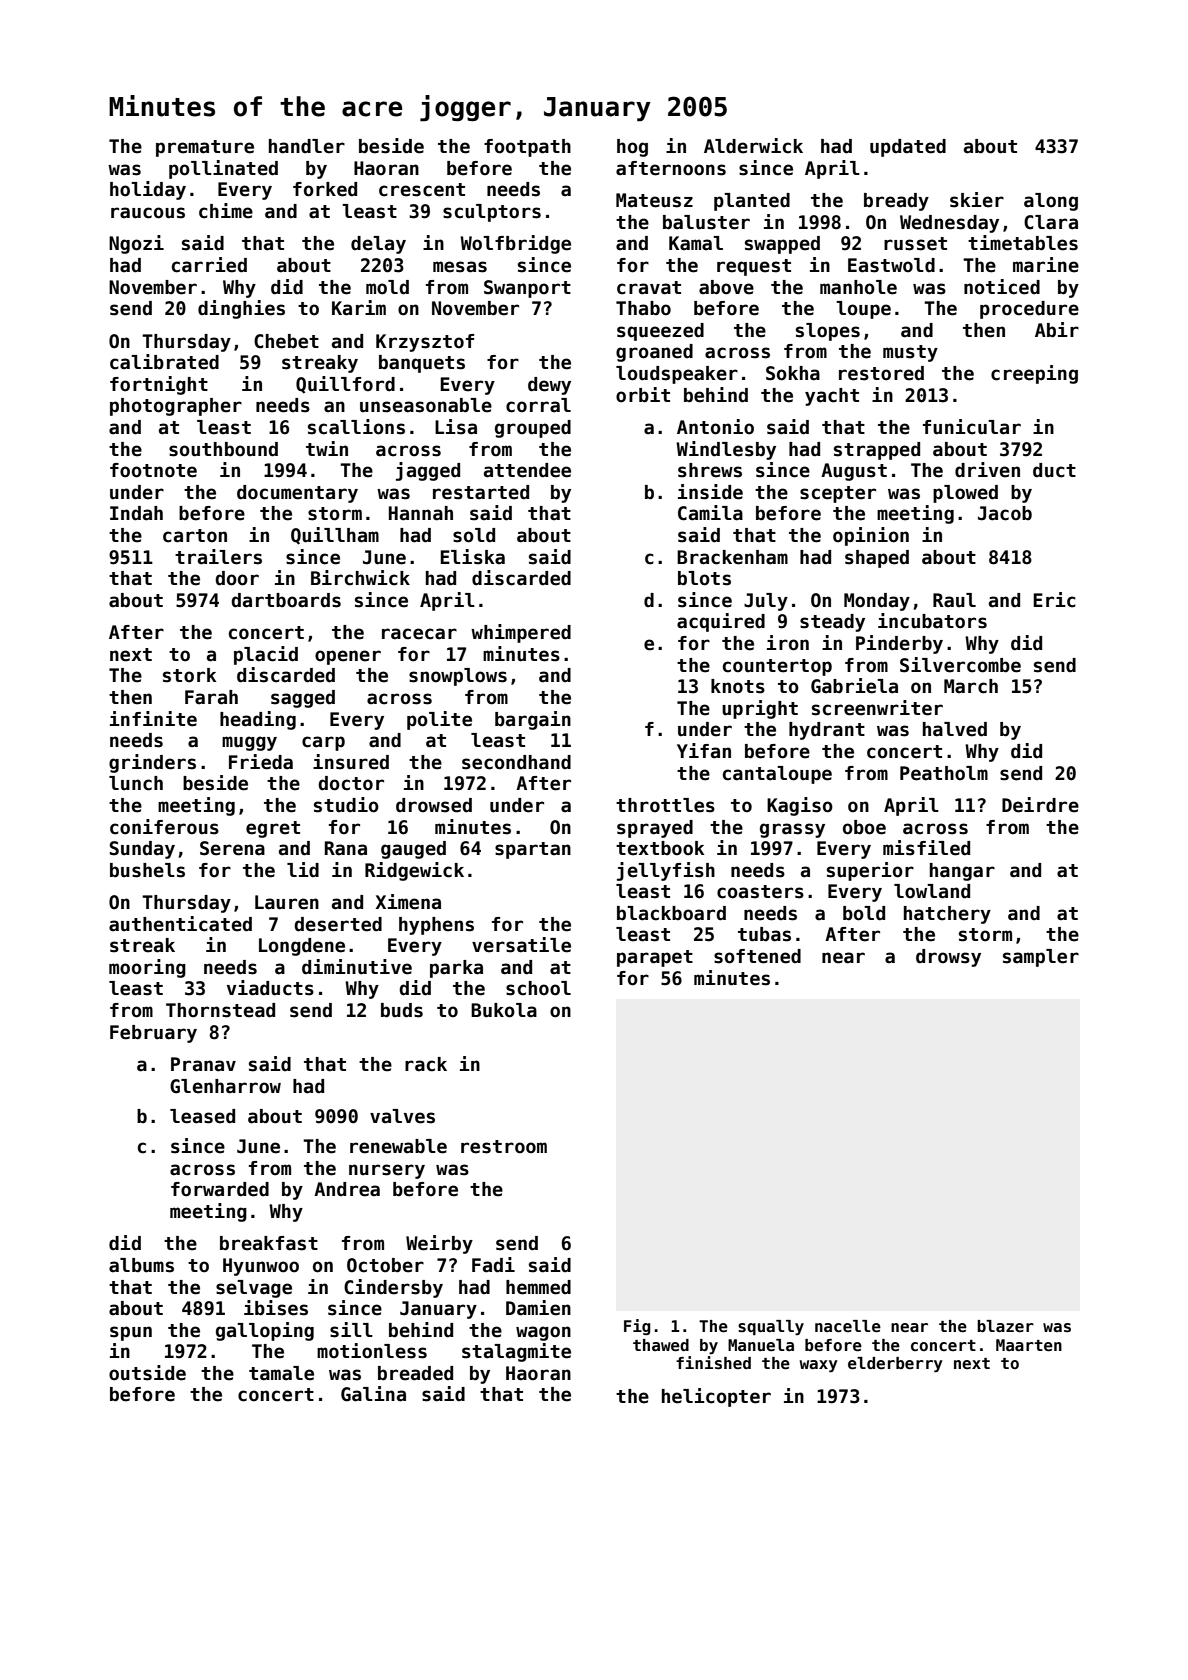  I want to click on restroom, so click(504, 1147).
